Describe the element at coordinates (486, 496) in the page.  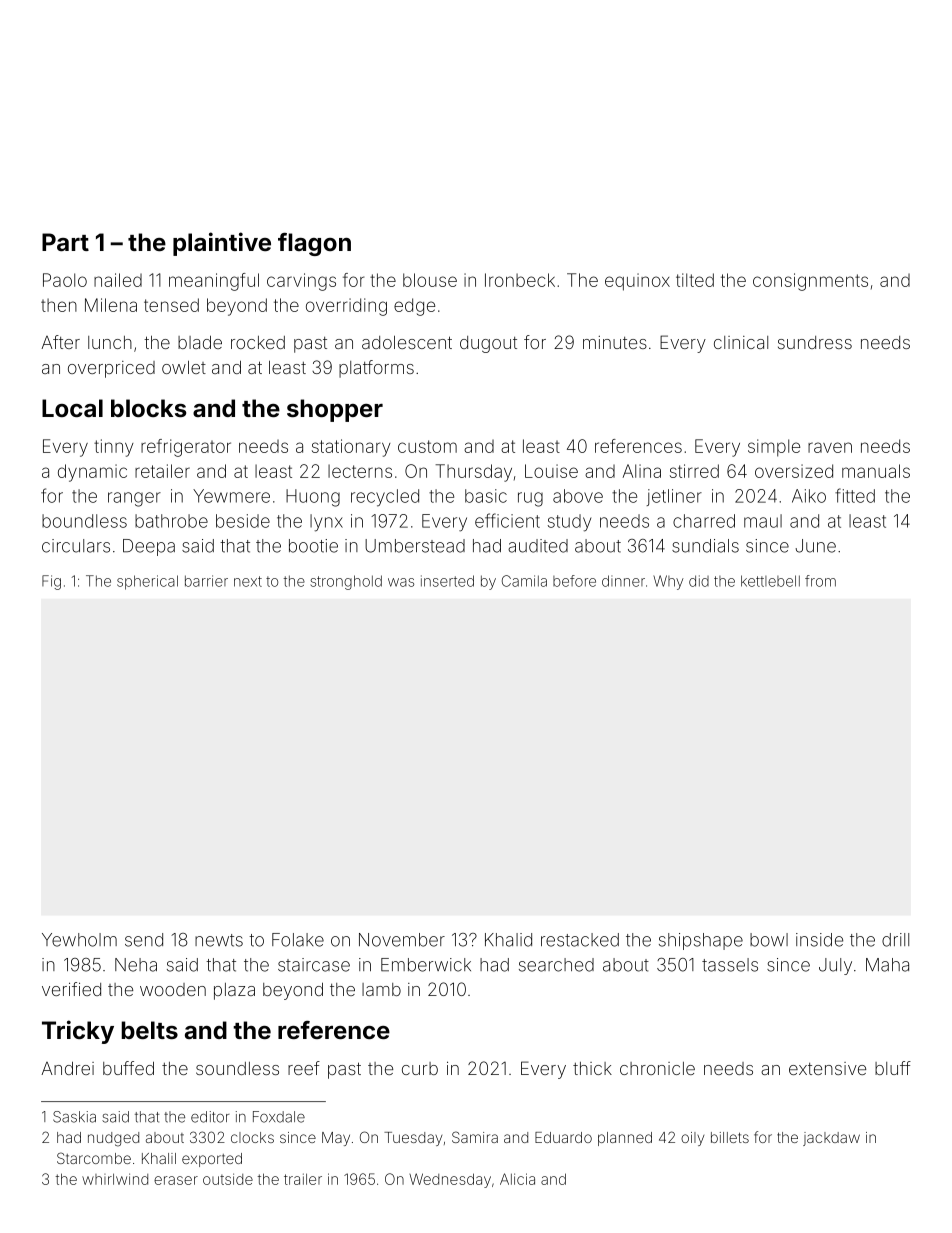
I see `basic` at that location.
